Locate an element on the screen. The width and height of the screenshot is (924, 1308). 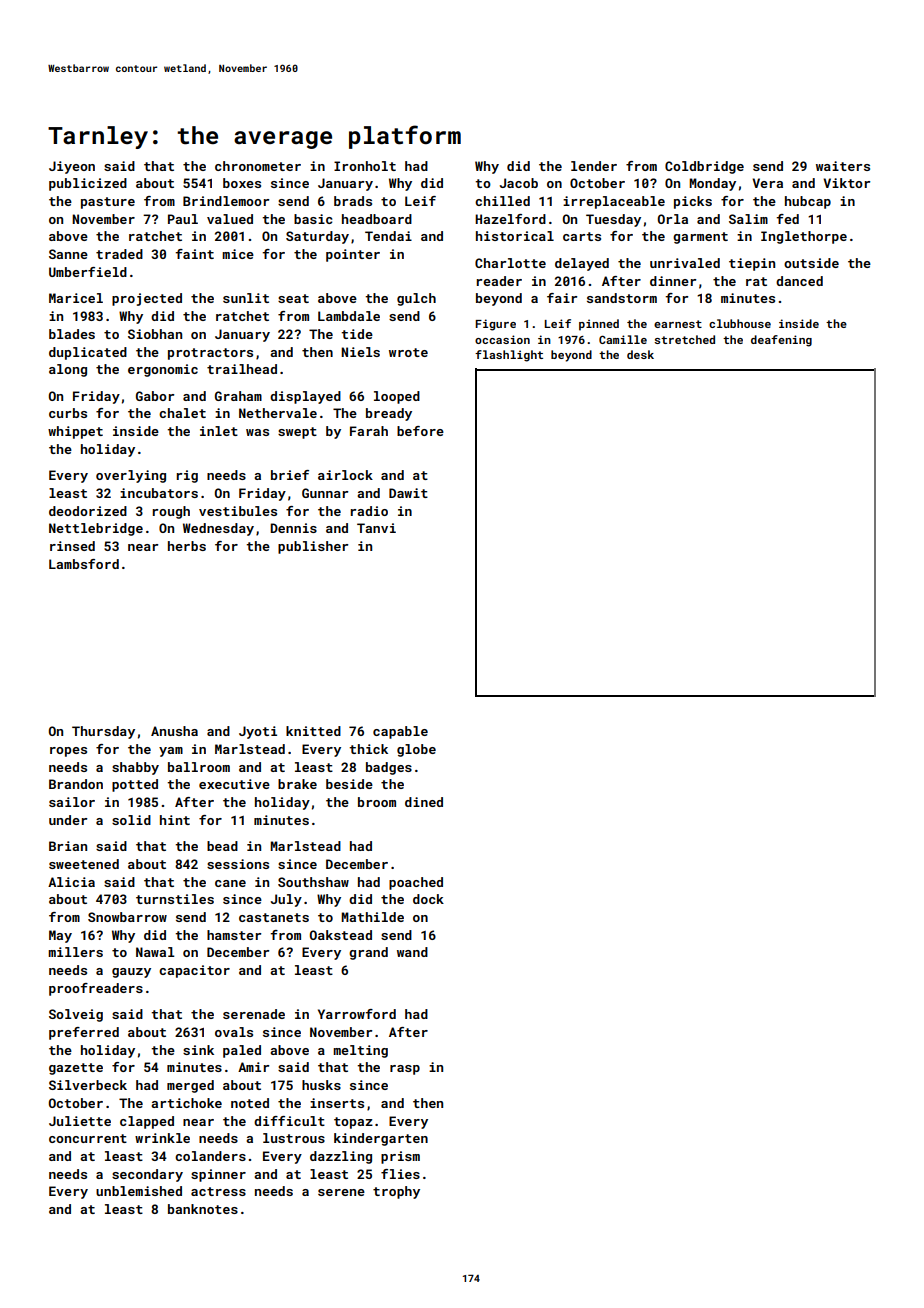
Salim is located at coordinates (748, 219).
